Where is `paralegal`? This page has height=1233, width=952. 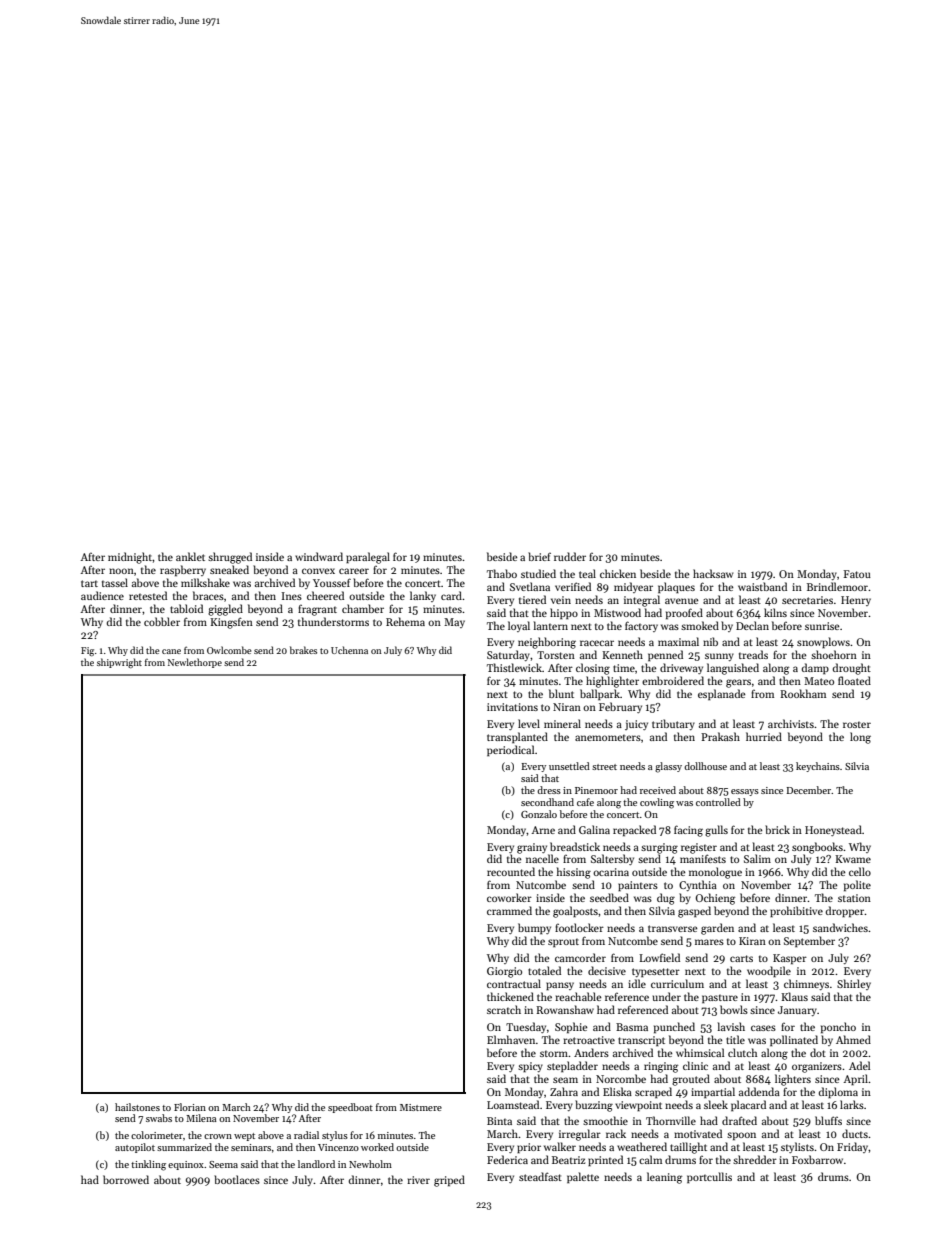
paralegal is located at coordinates (368, 558).
